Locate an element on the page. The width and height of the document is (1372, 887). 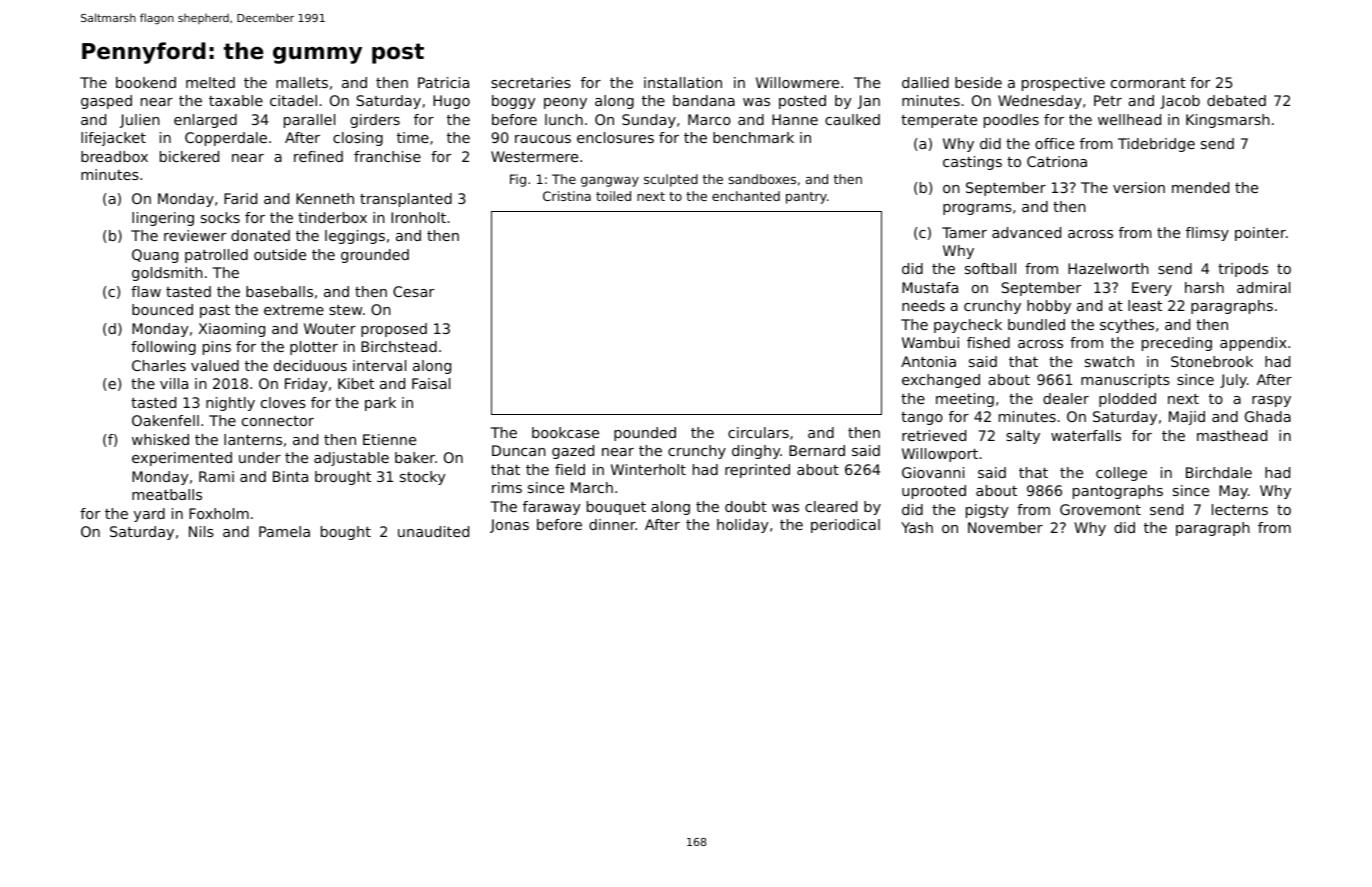
Grovemont is located at coordinates (1100, 509).
